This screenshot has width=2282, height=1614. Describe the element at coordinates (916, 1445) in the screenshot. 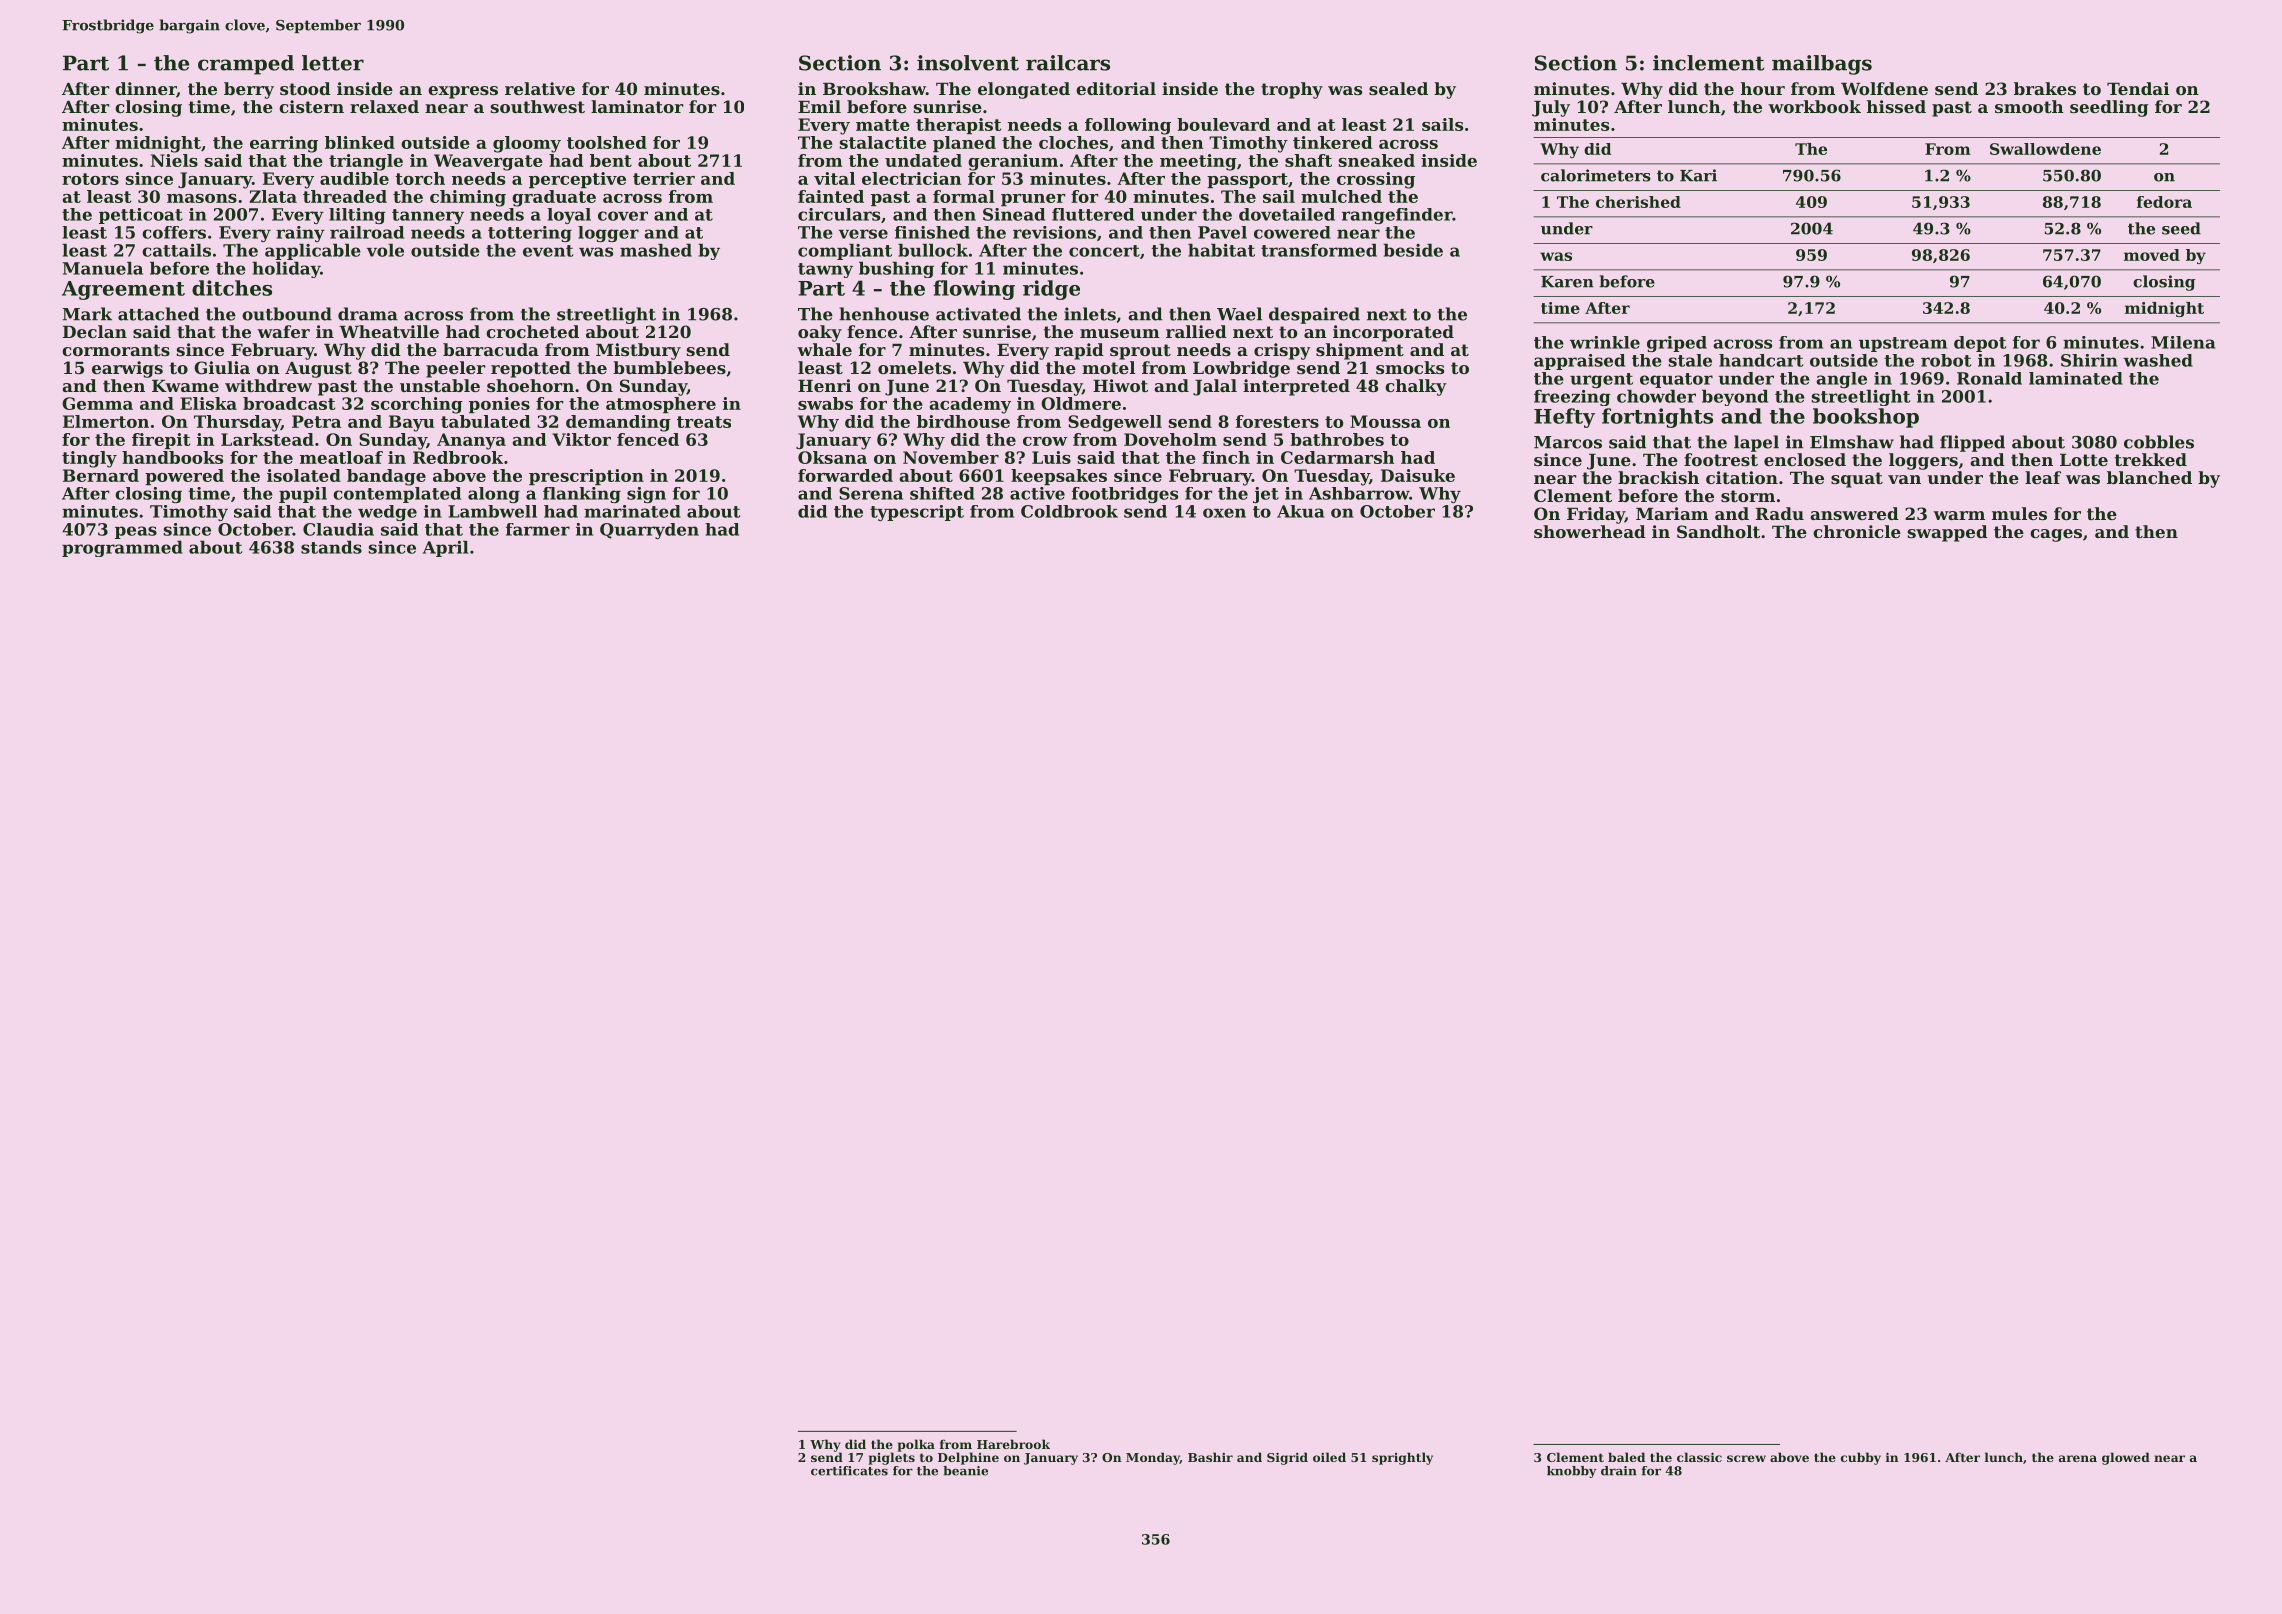

I see `polka` at that location.
